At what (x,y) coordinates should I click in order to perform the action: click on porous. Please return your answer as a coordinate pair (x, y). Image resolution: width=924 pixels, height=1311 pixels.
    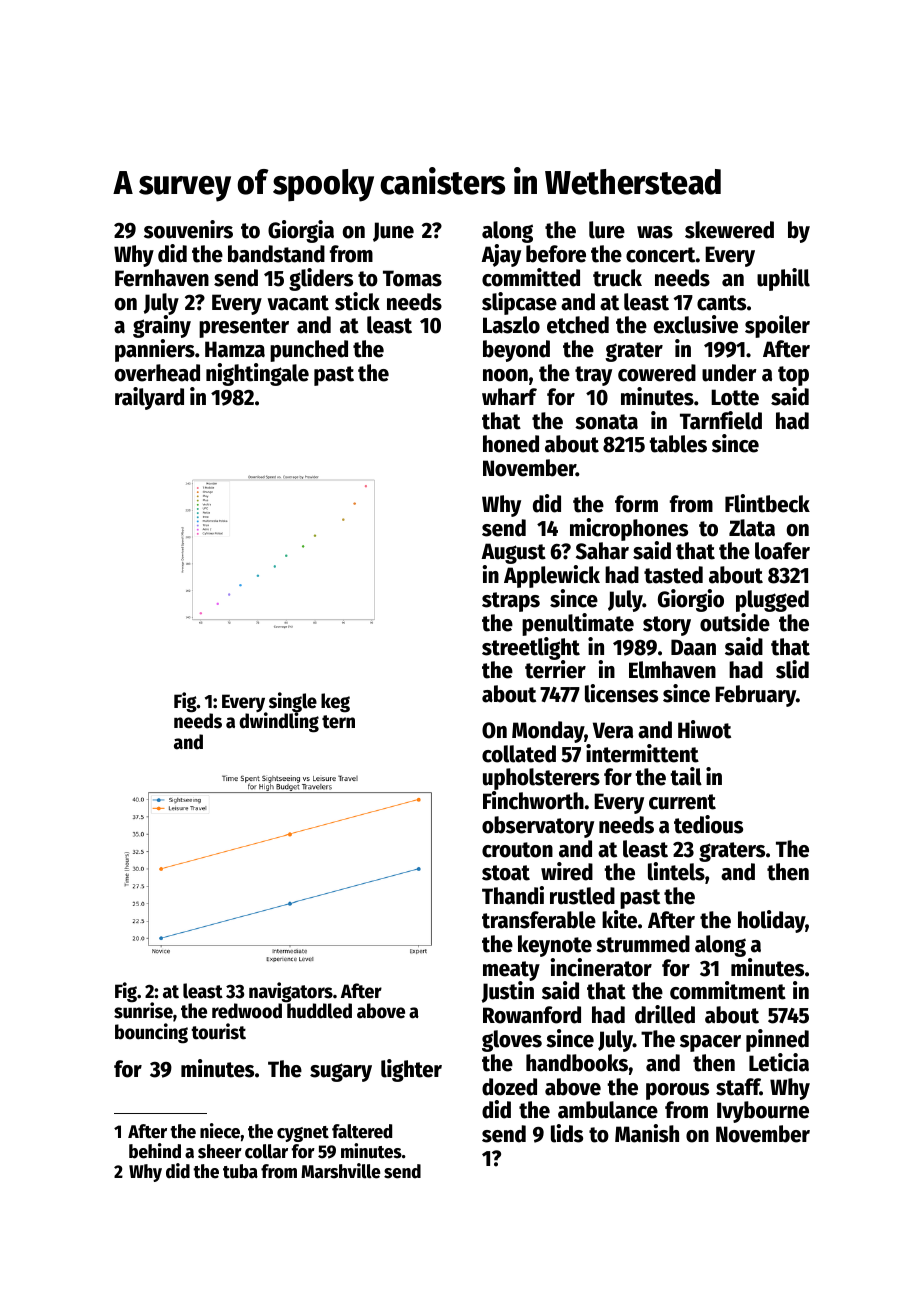
    Looking at the image, I should click on (677, 1091).
